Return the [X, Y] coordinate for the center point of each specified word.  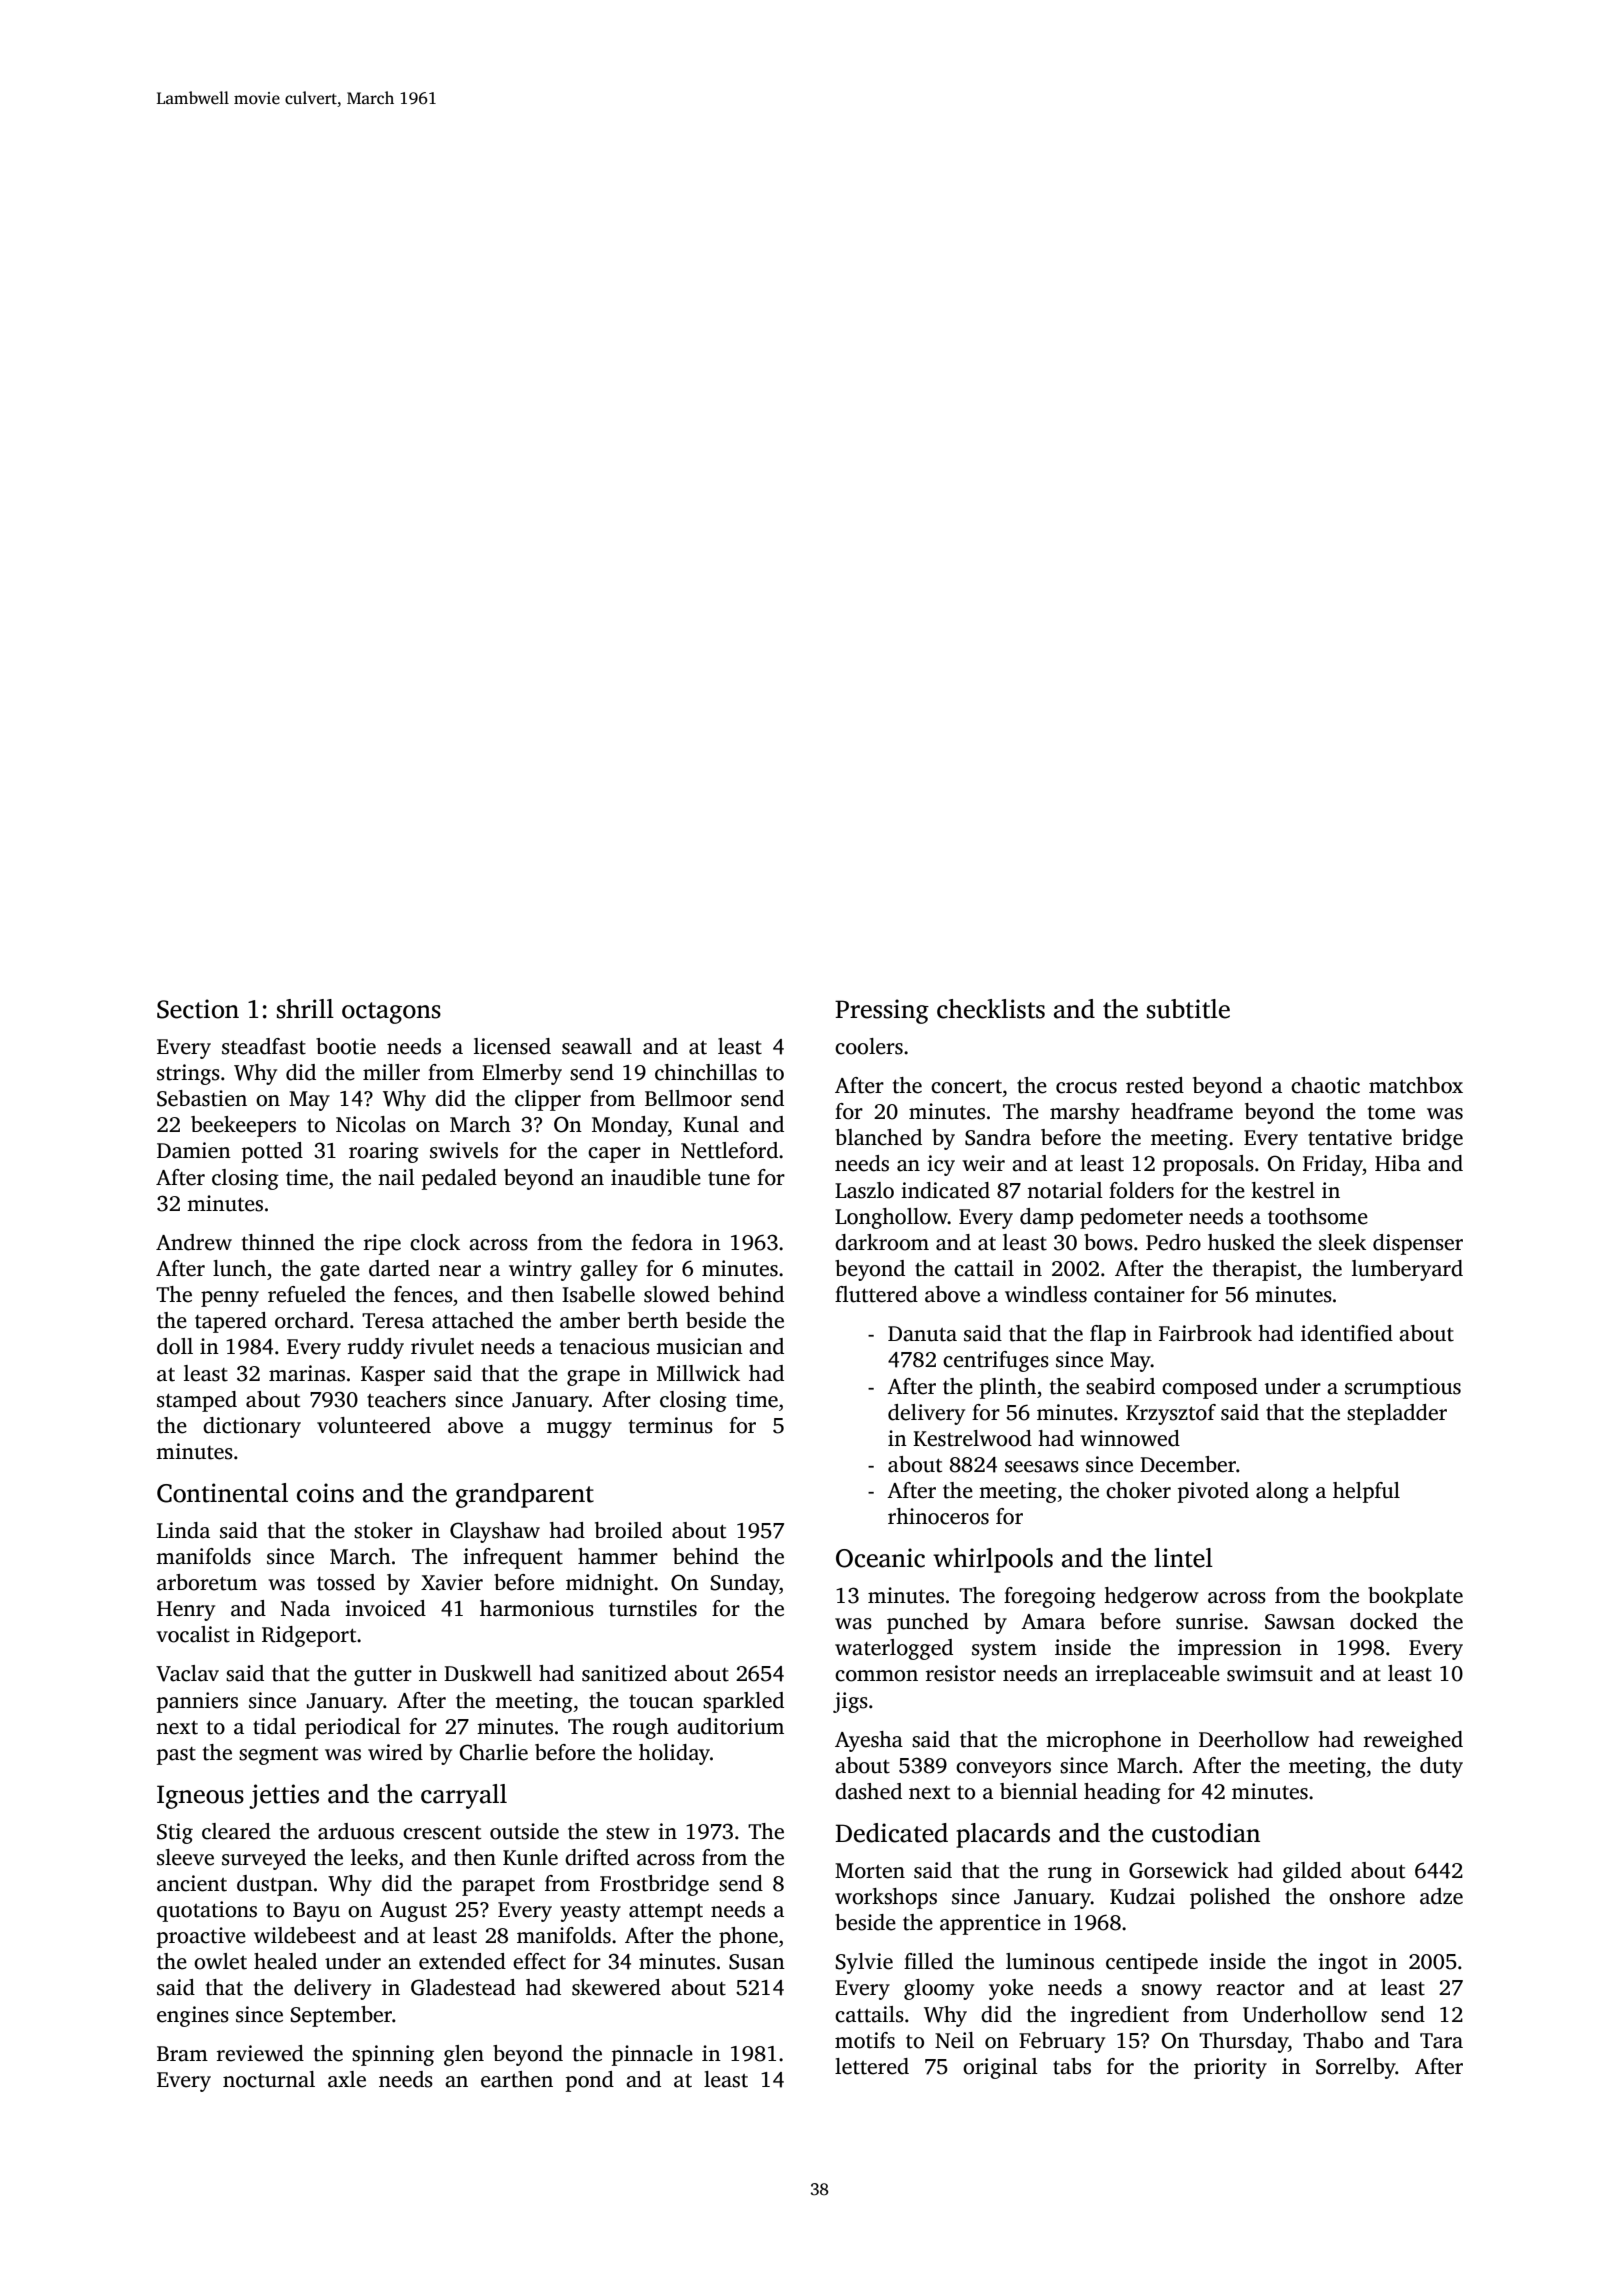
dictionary [252, 1427]
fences [423, 1294]
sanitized [624, 1673]
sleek [1342, 1242]
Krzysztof [1171, 1414]
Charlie [494, 1752]
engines [193, 2016]
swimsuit [1270, 1673]
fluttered [876, 1294]
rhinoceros [938, 1516]
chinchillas [706, 1072]
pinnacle [652, 2055]
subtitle [1188, 1009]
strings [188, 1074]
